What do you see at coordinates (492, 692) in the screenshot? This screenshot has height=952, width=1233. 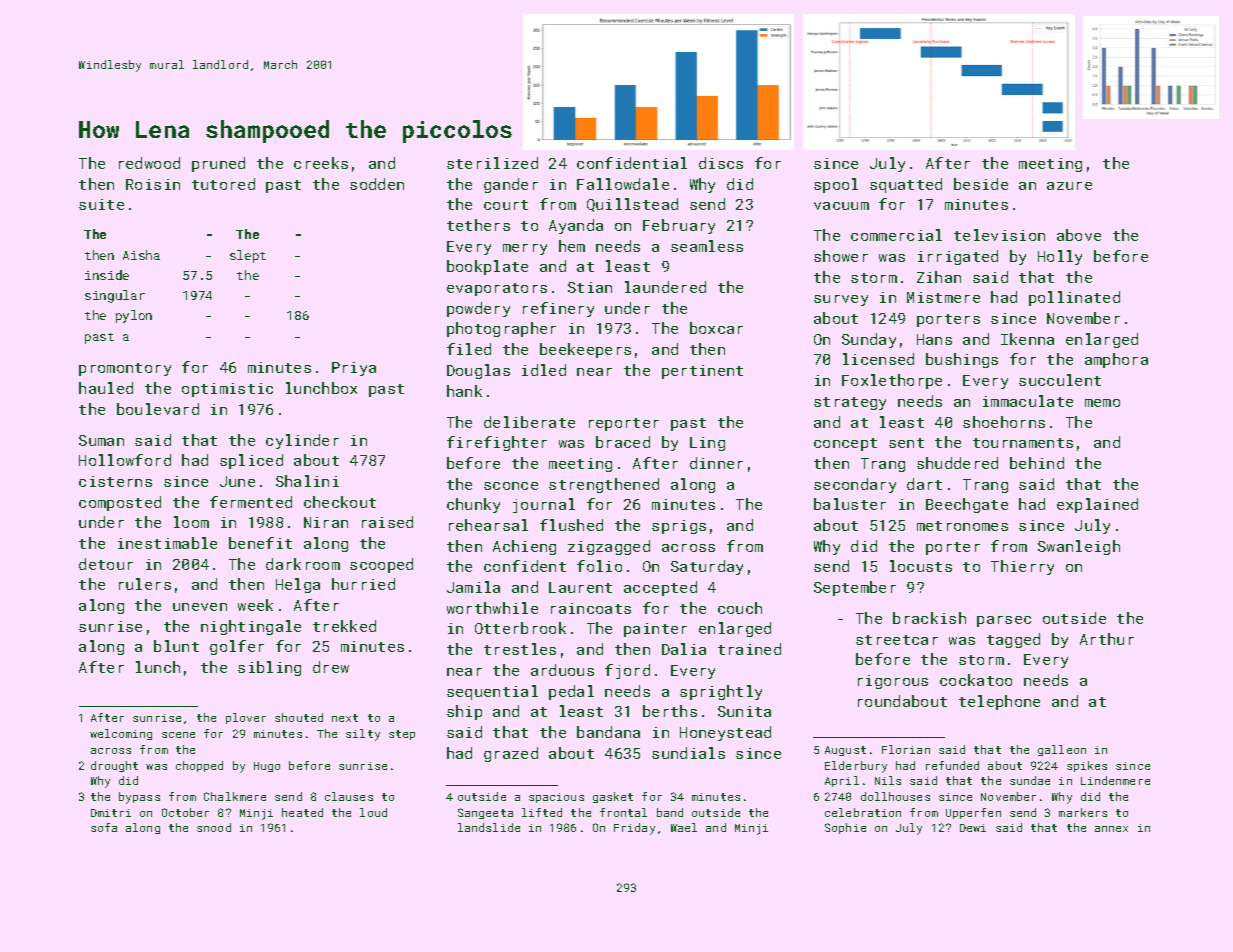 I see `sequential` at bounding box center [492, 692].
